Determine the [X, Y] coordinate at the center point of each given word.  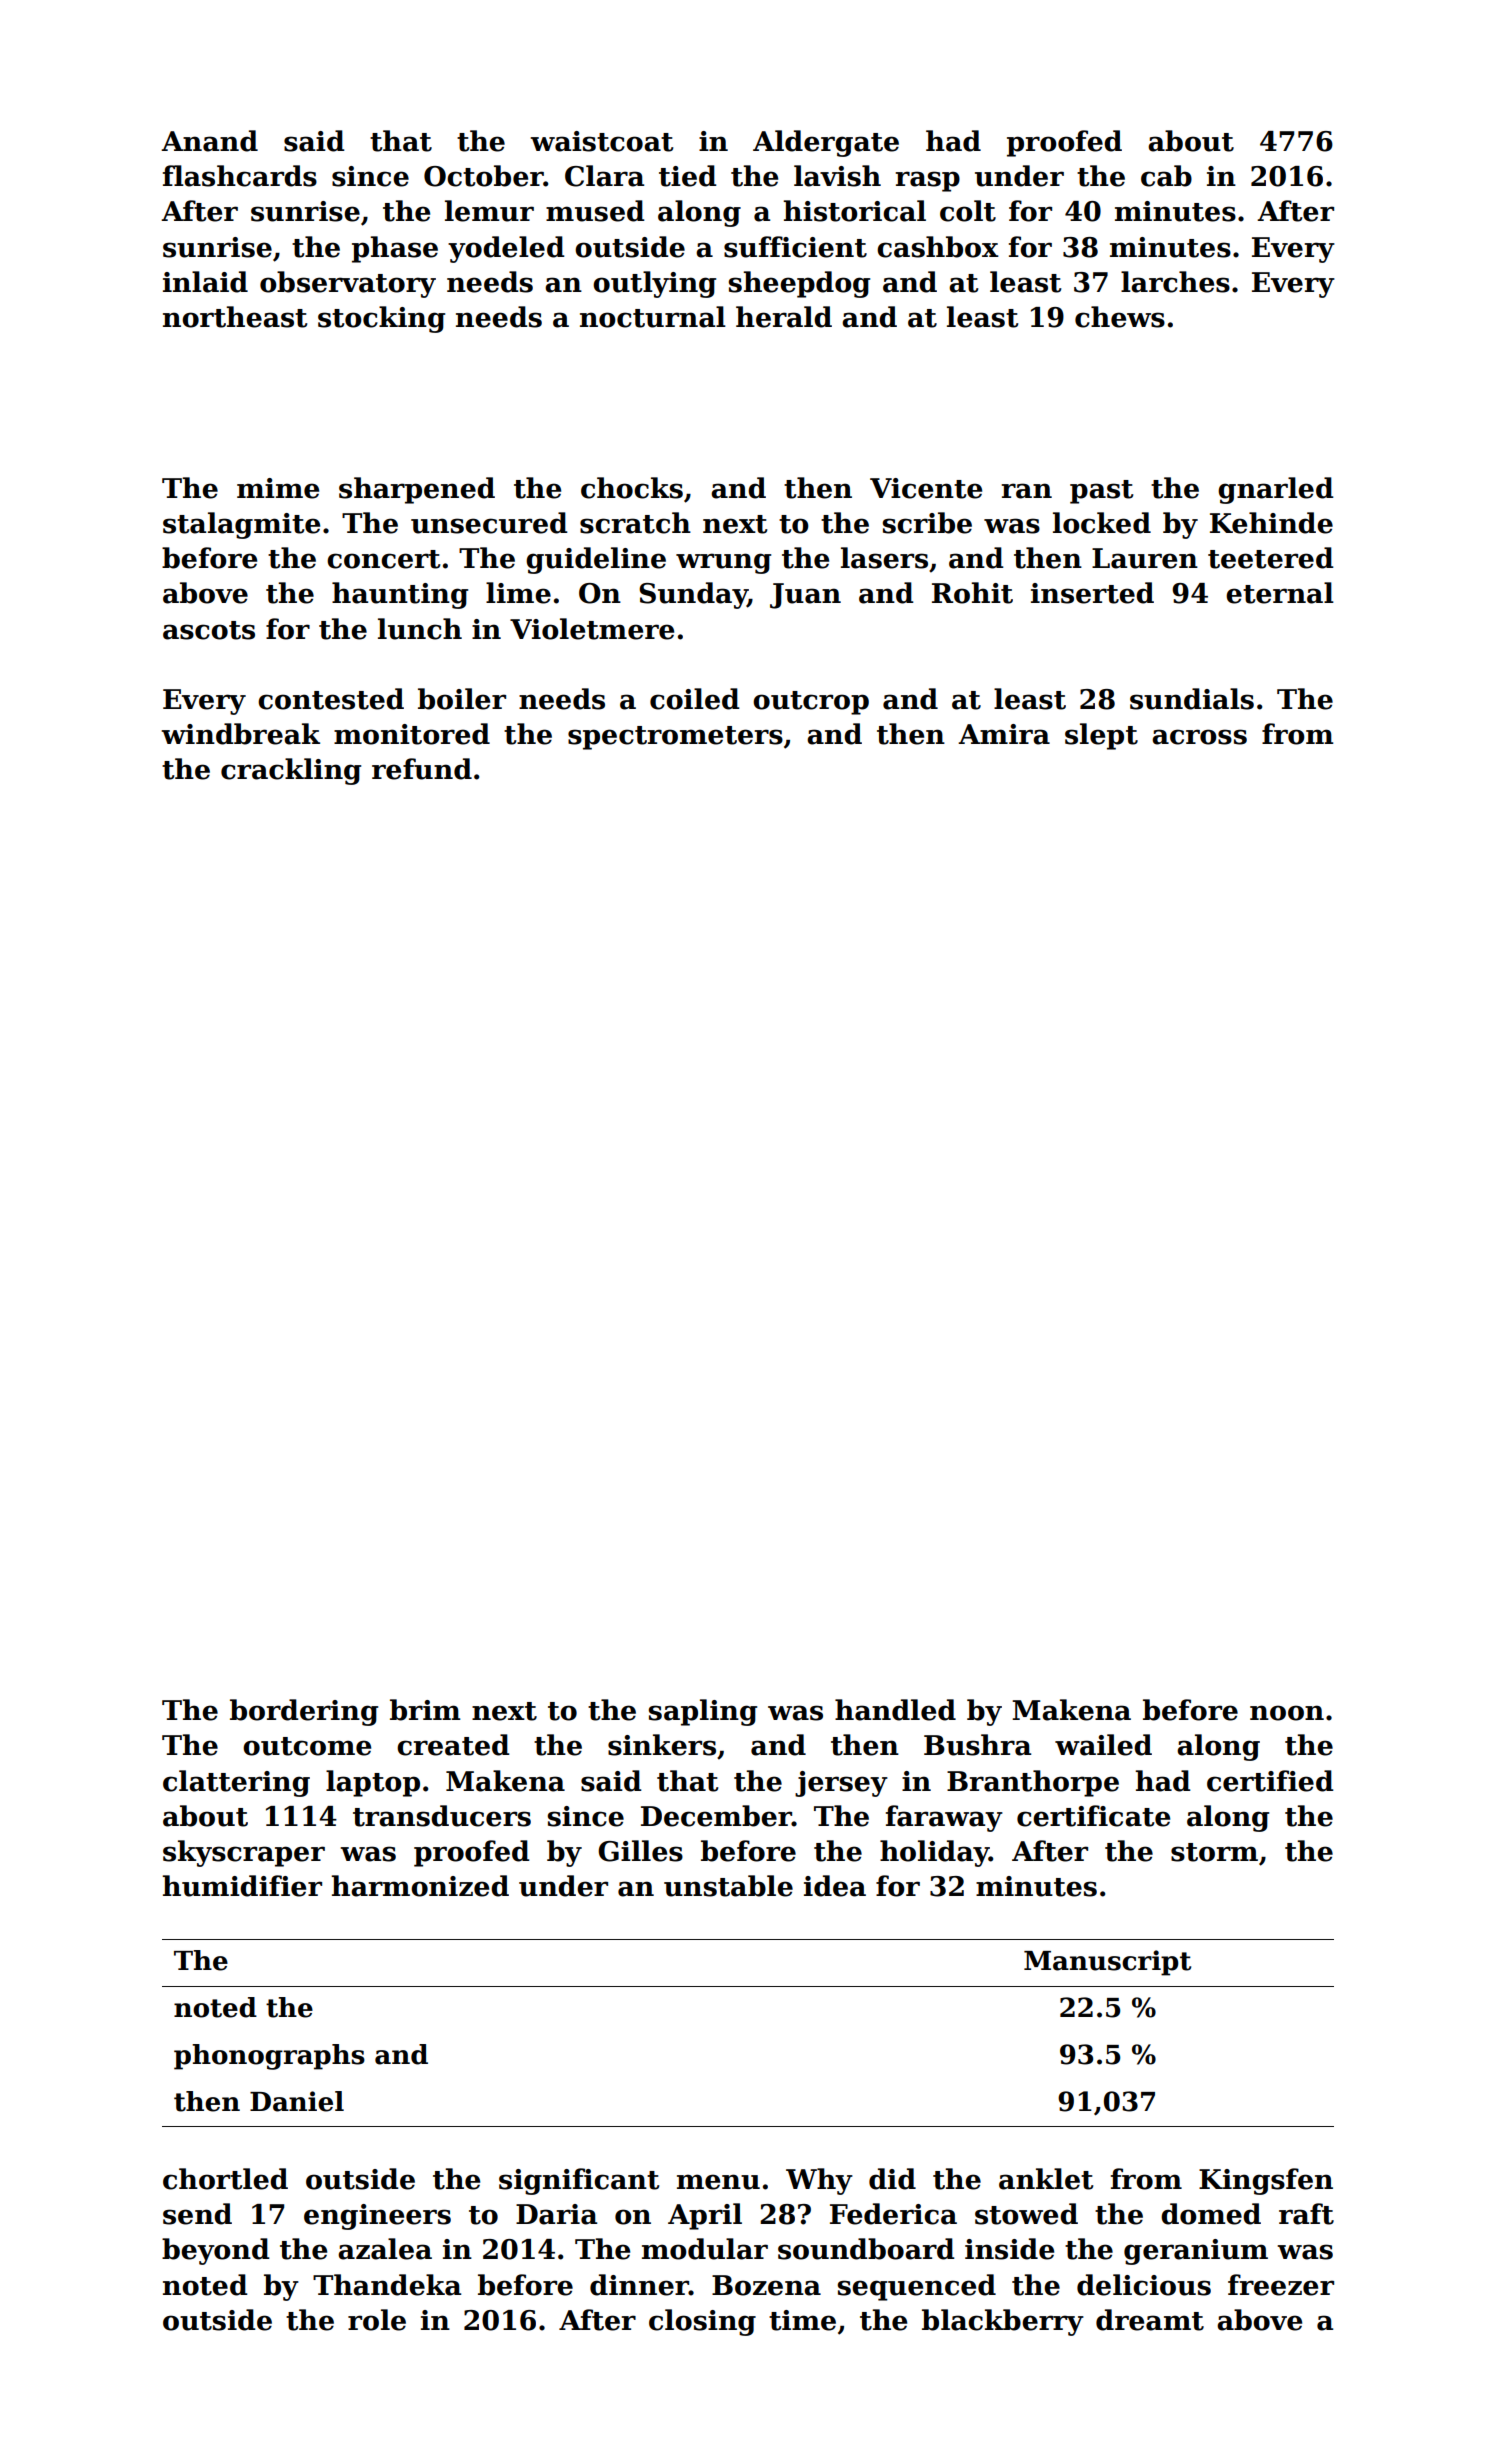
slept [1101, 736]
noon [1287, 1713]
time [802, 2320]
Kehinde [1271, 523]
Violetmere [592, 629]
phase [395, 249]
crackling [291, 771]
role [377, 2320]
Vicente [926, 488]
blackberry [1003, 2322]
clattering [236, 1783]
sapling [703, 1712]
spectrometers [675, 738]
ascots [209, 630]
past [1101, 492]
